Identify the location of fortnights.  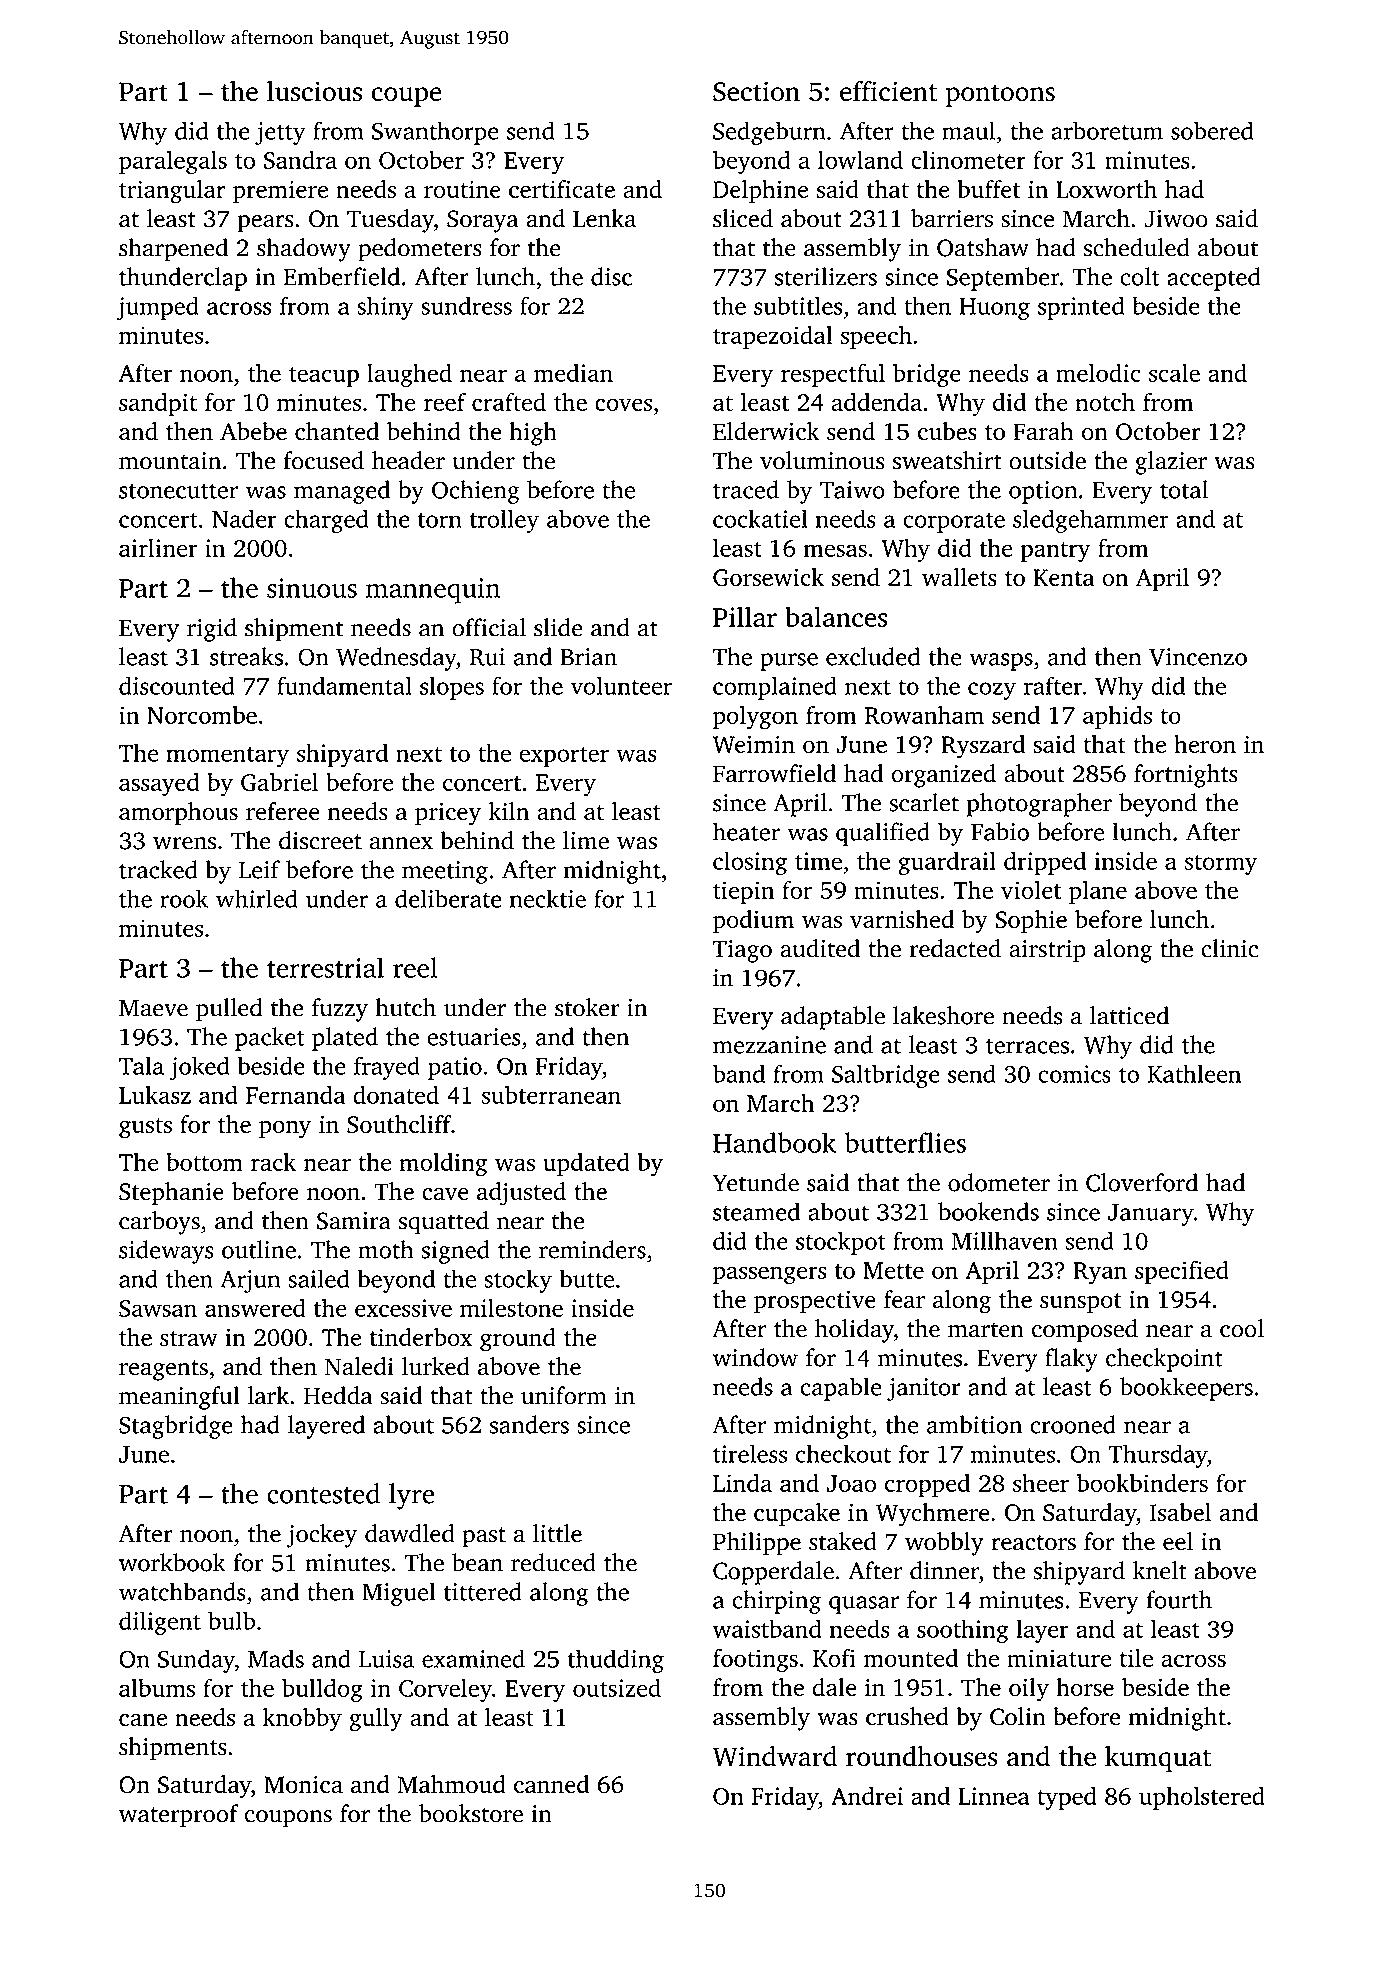
(1186, 776).
